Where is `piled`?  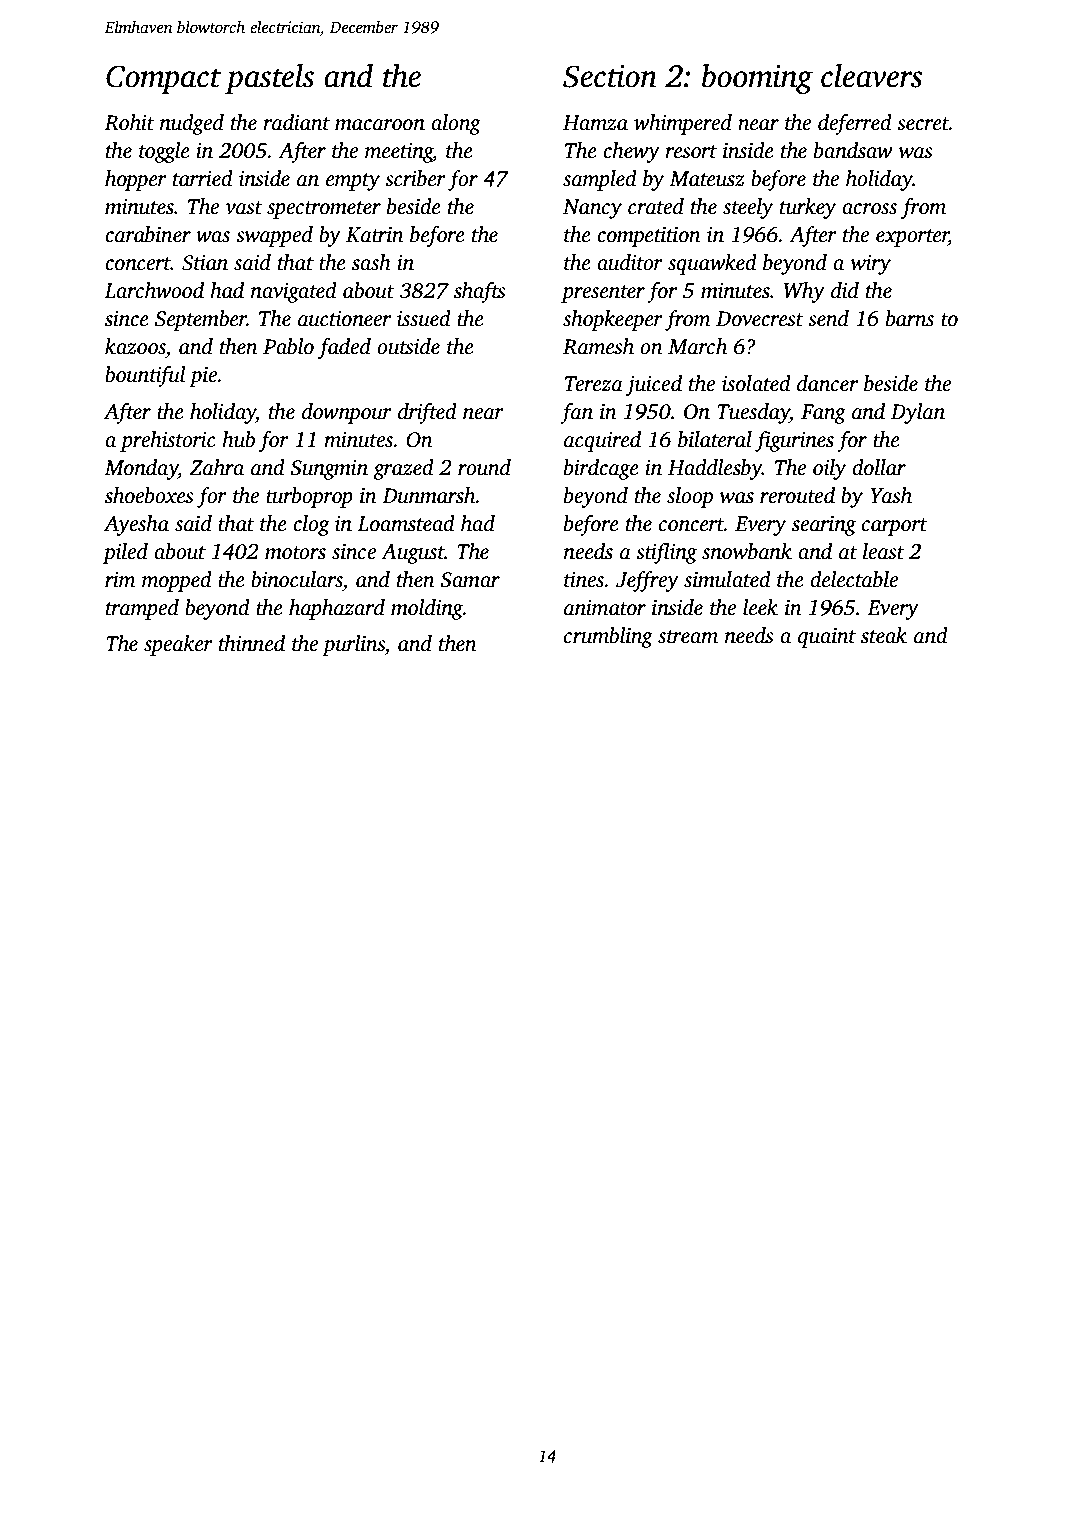 piled is located at coordinates (125, 553).
